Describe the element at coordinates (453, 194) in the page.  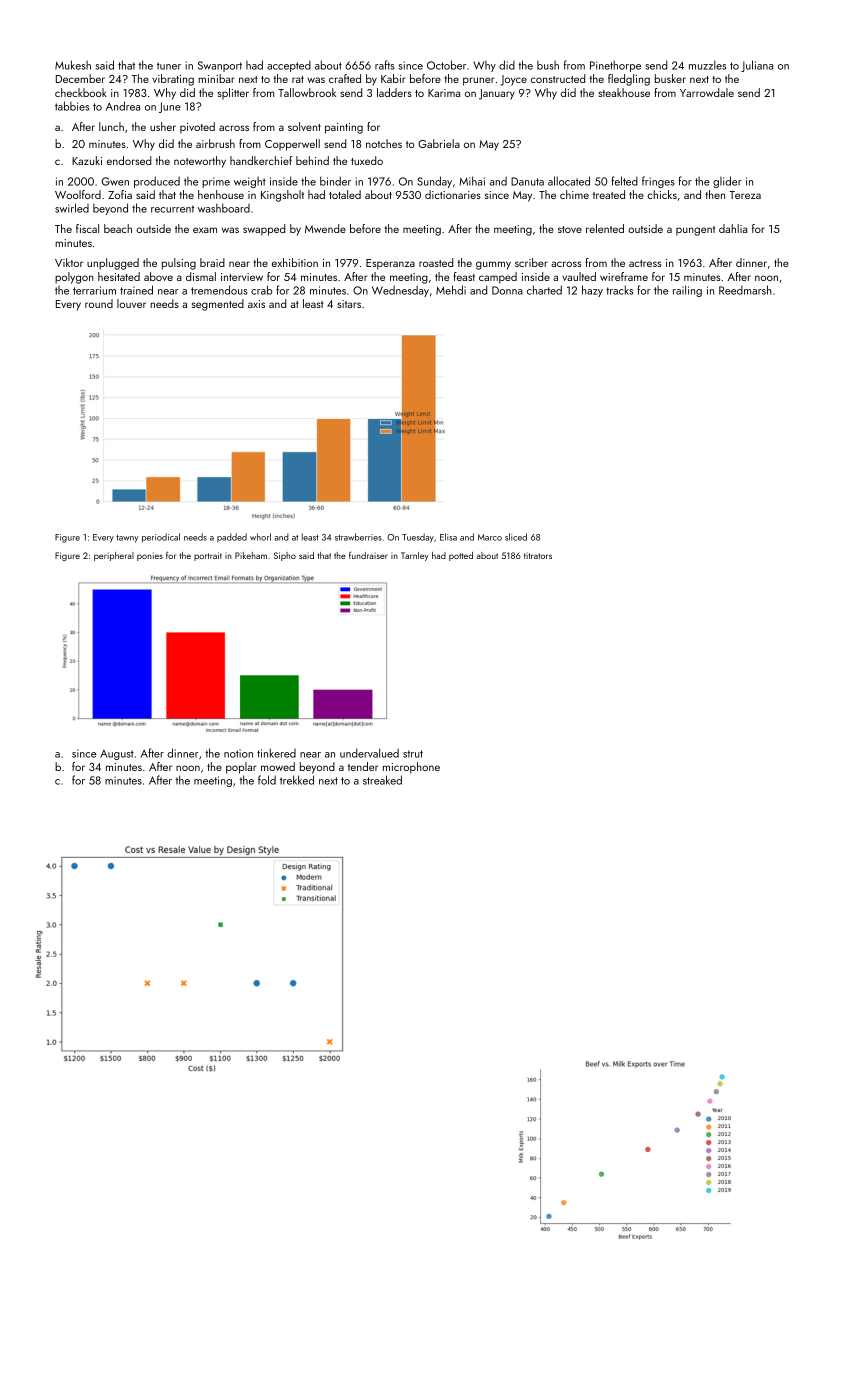
I see `dictionaries` at that location.
